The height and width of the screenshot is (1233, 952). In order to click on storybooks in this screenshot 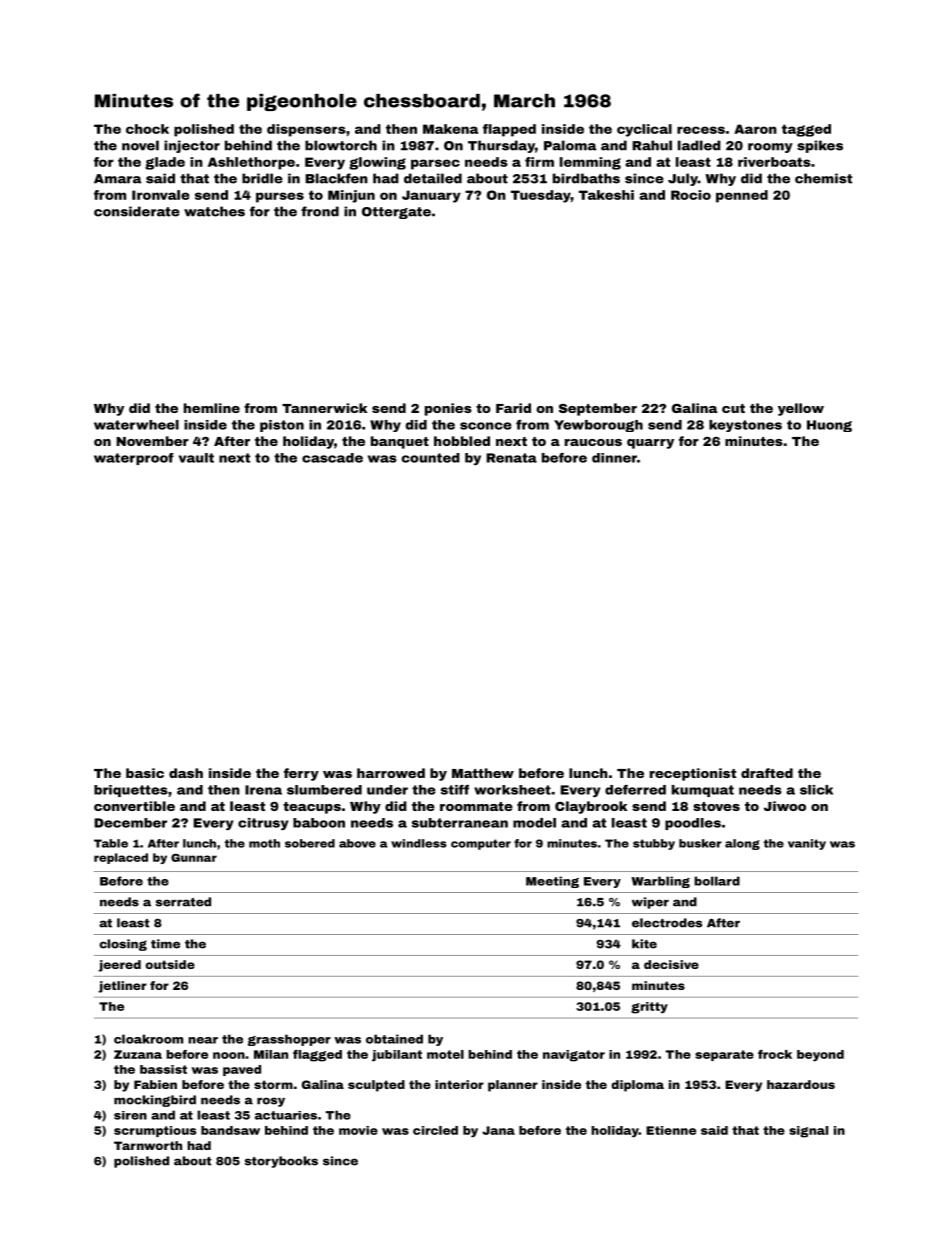, I will do `click(281, 1162)`.
